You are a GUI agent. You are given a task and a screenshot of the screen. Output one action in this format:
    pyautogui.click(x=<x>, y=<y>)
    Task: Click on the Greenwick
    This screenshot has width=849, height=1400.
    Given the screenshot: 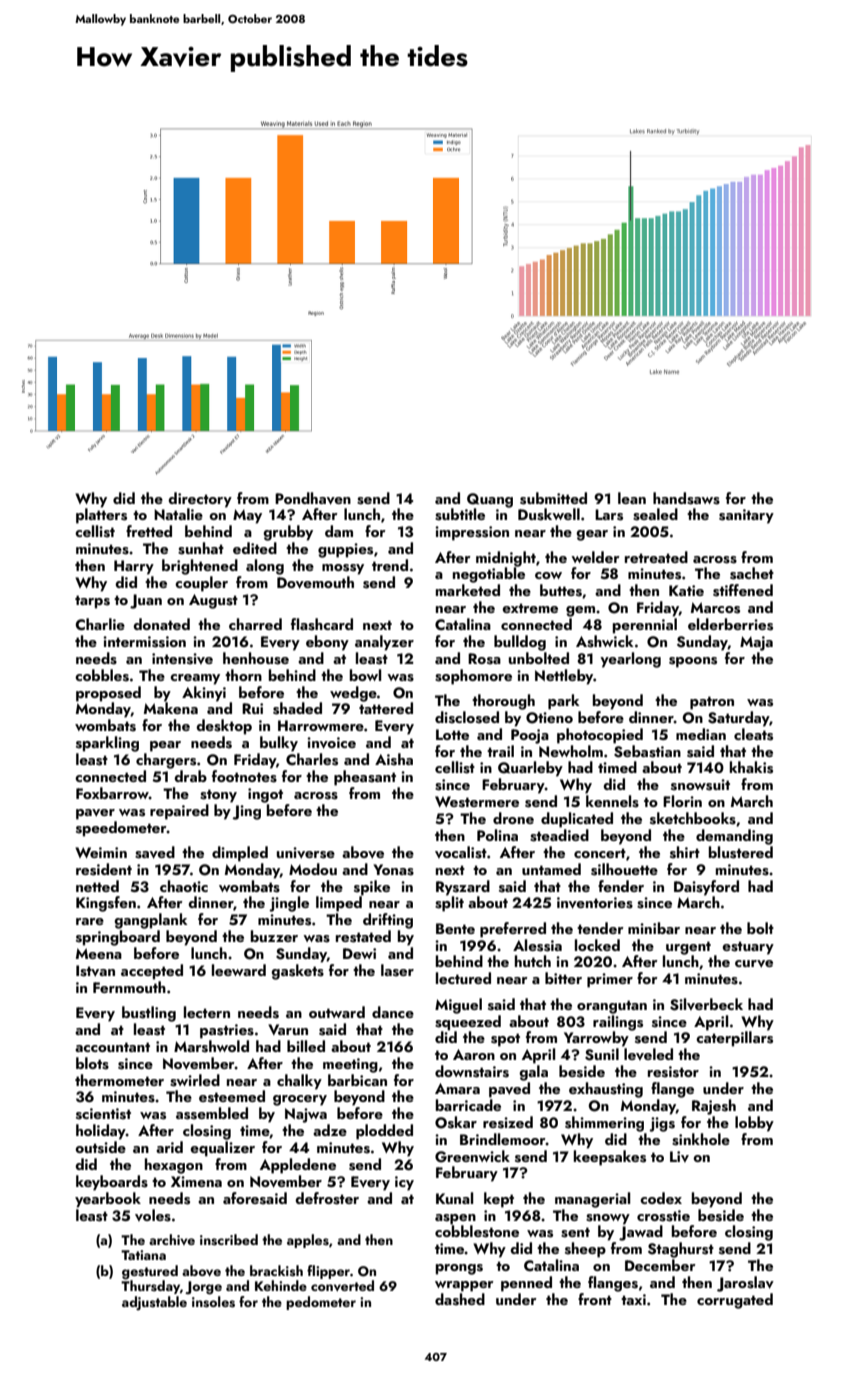 What is the action you would take?
    pyautogui.click(x=472, y=1156)
